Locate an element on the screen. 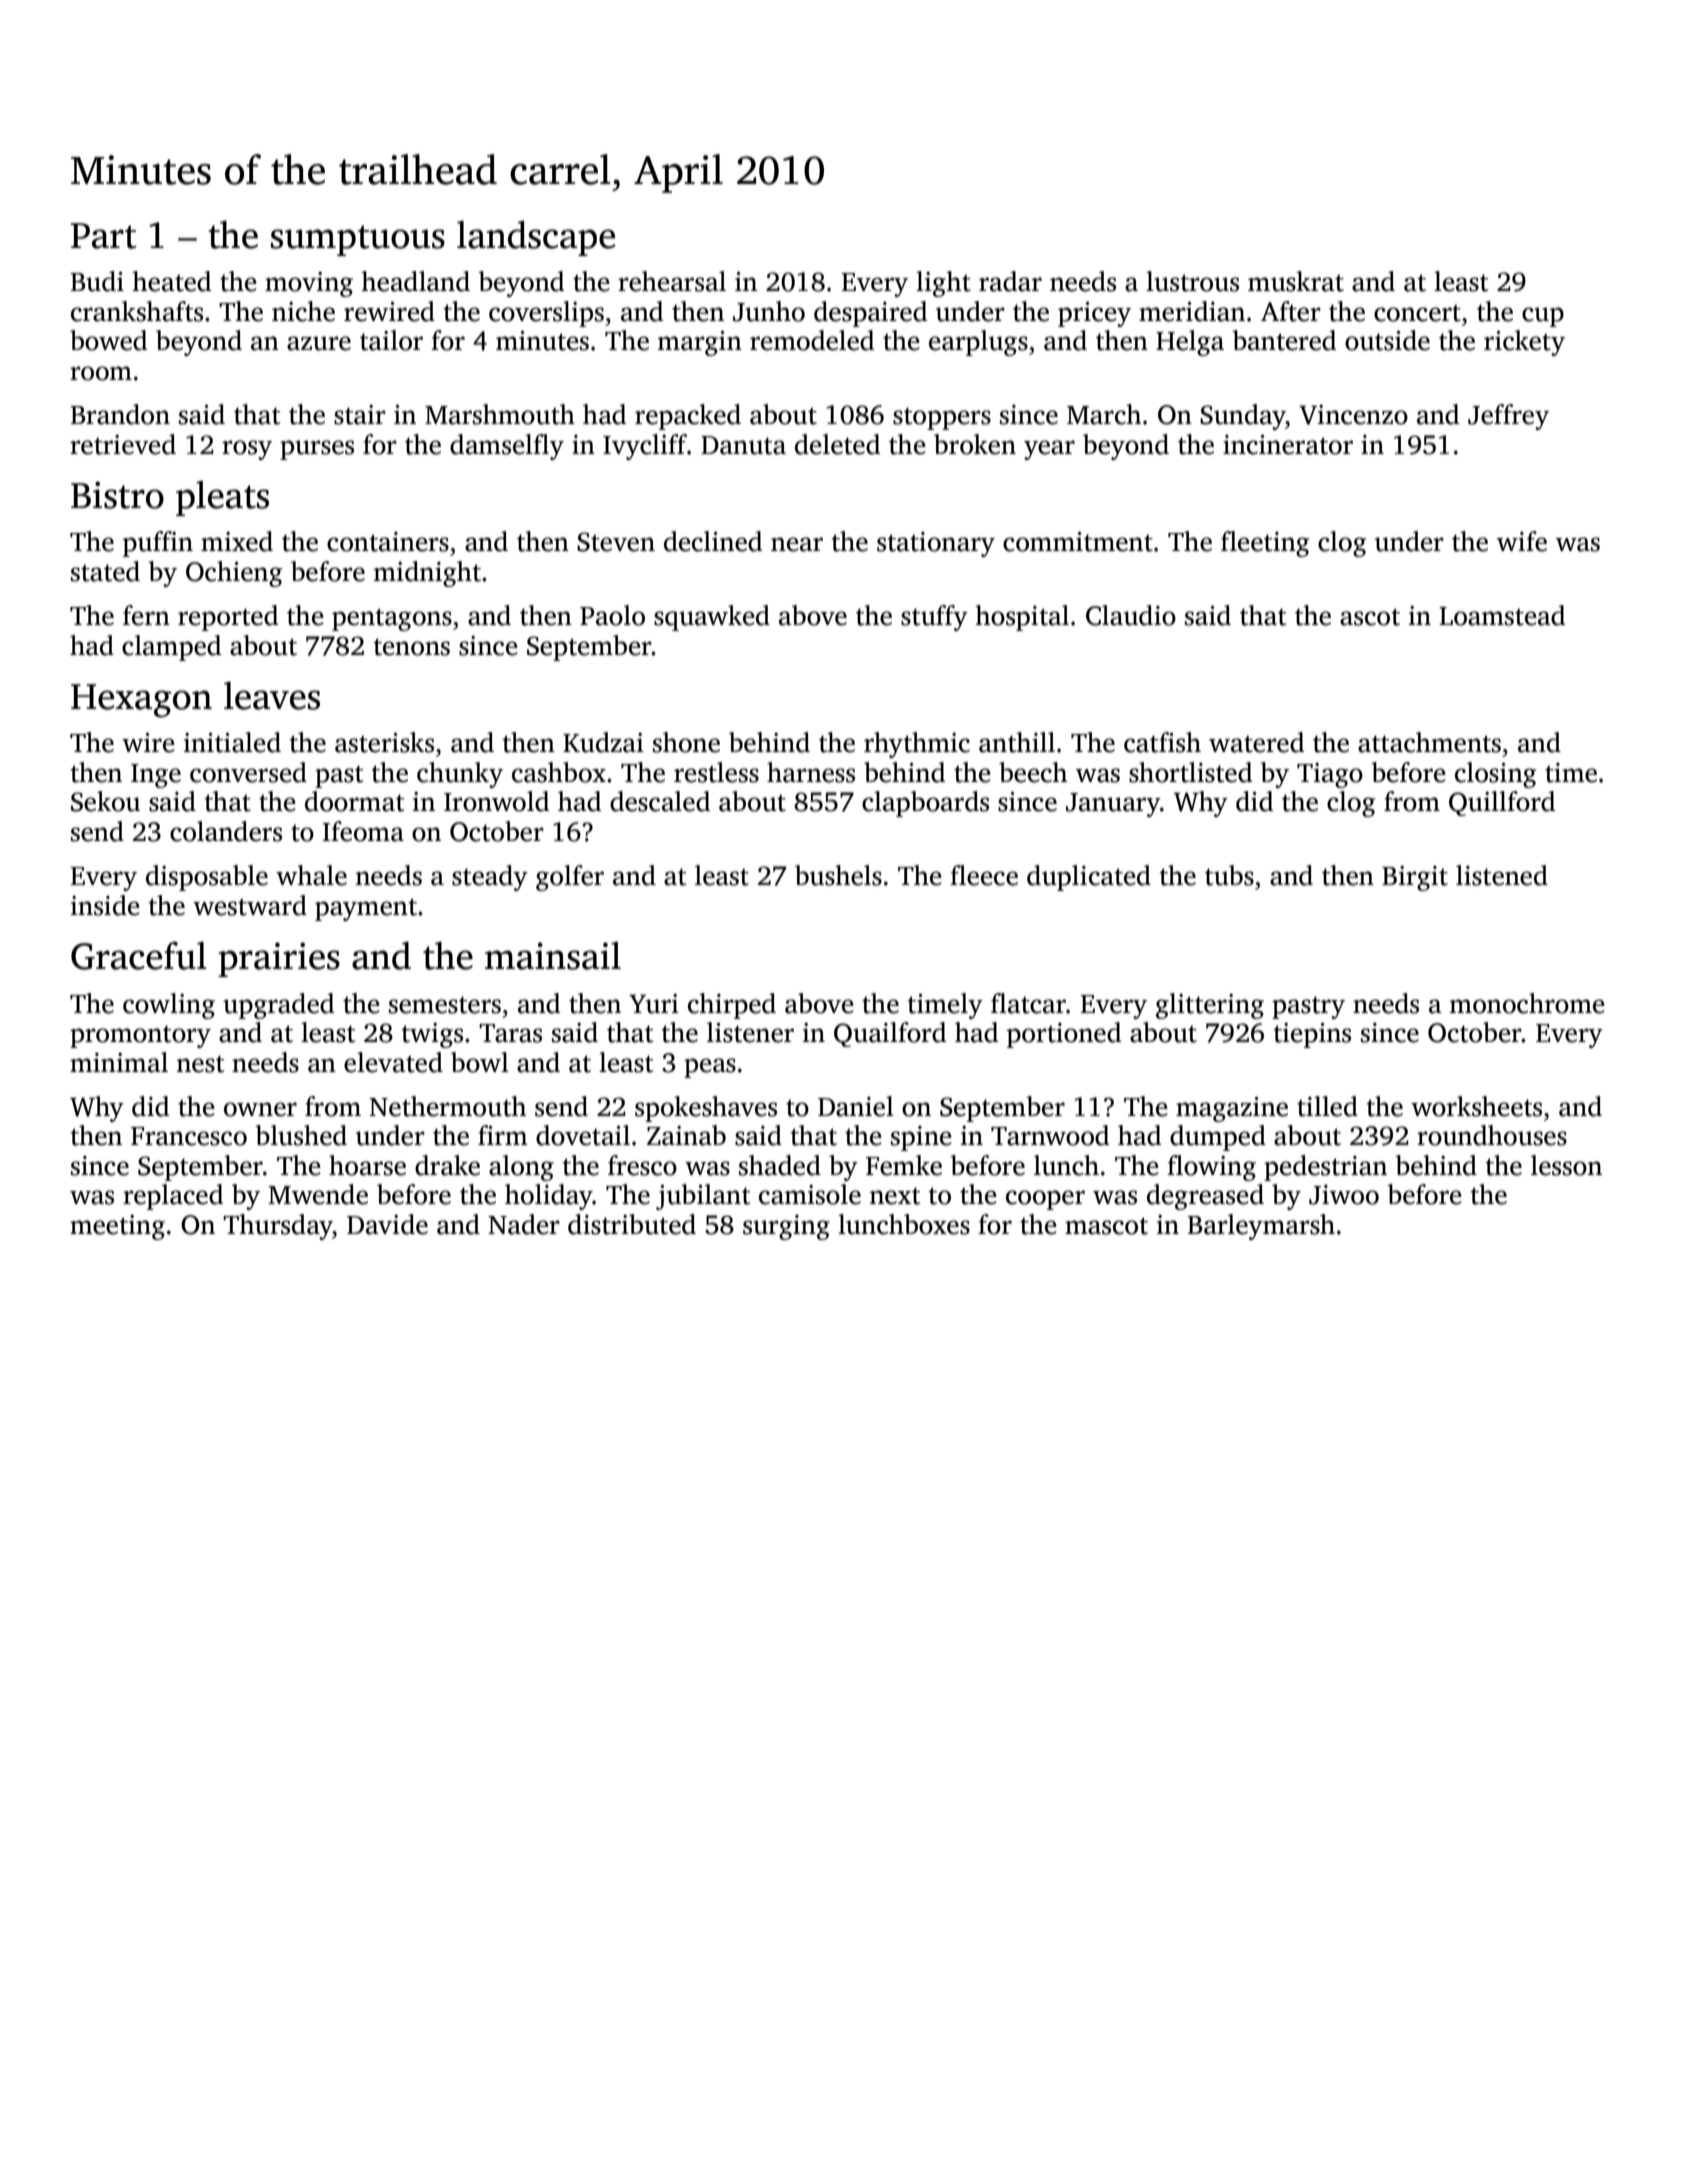 This screenshot has height=2178, width=1683. stationary is located at coordinates (936, 544).
